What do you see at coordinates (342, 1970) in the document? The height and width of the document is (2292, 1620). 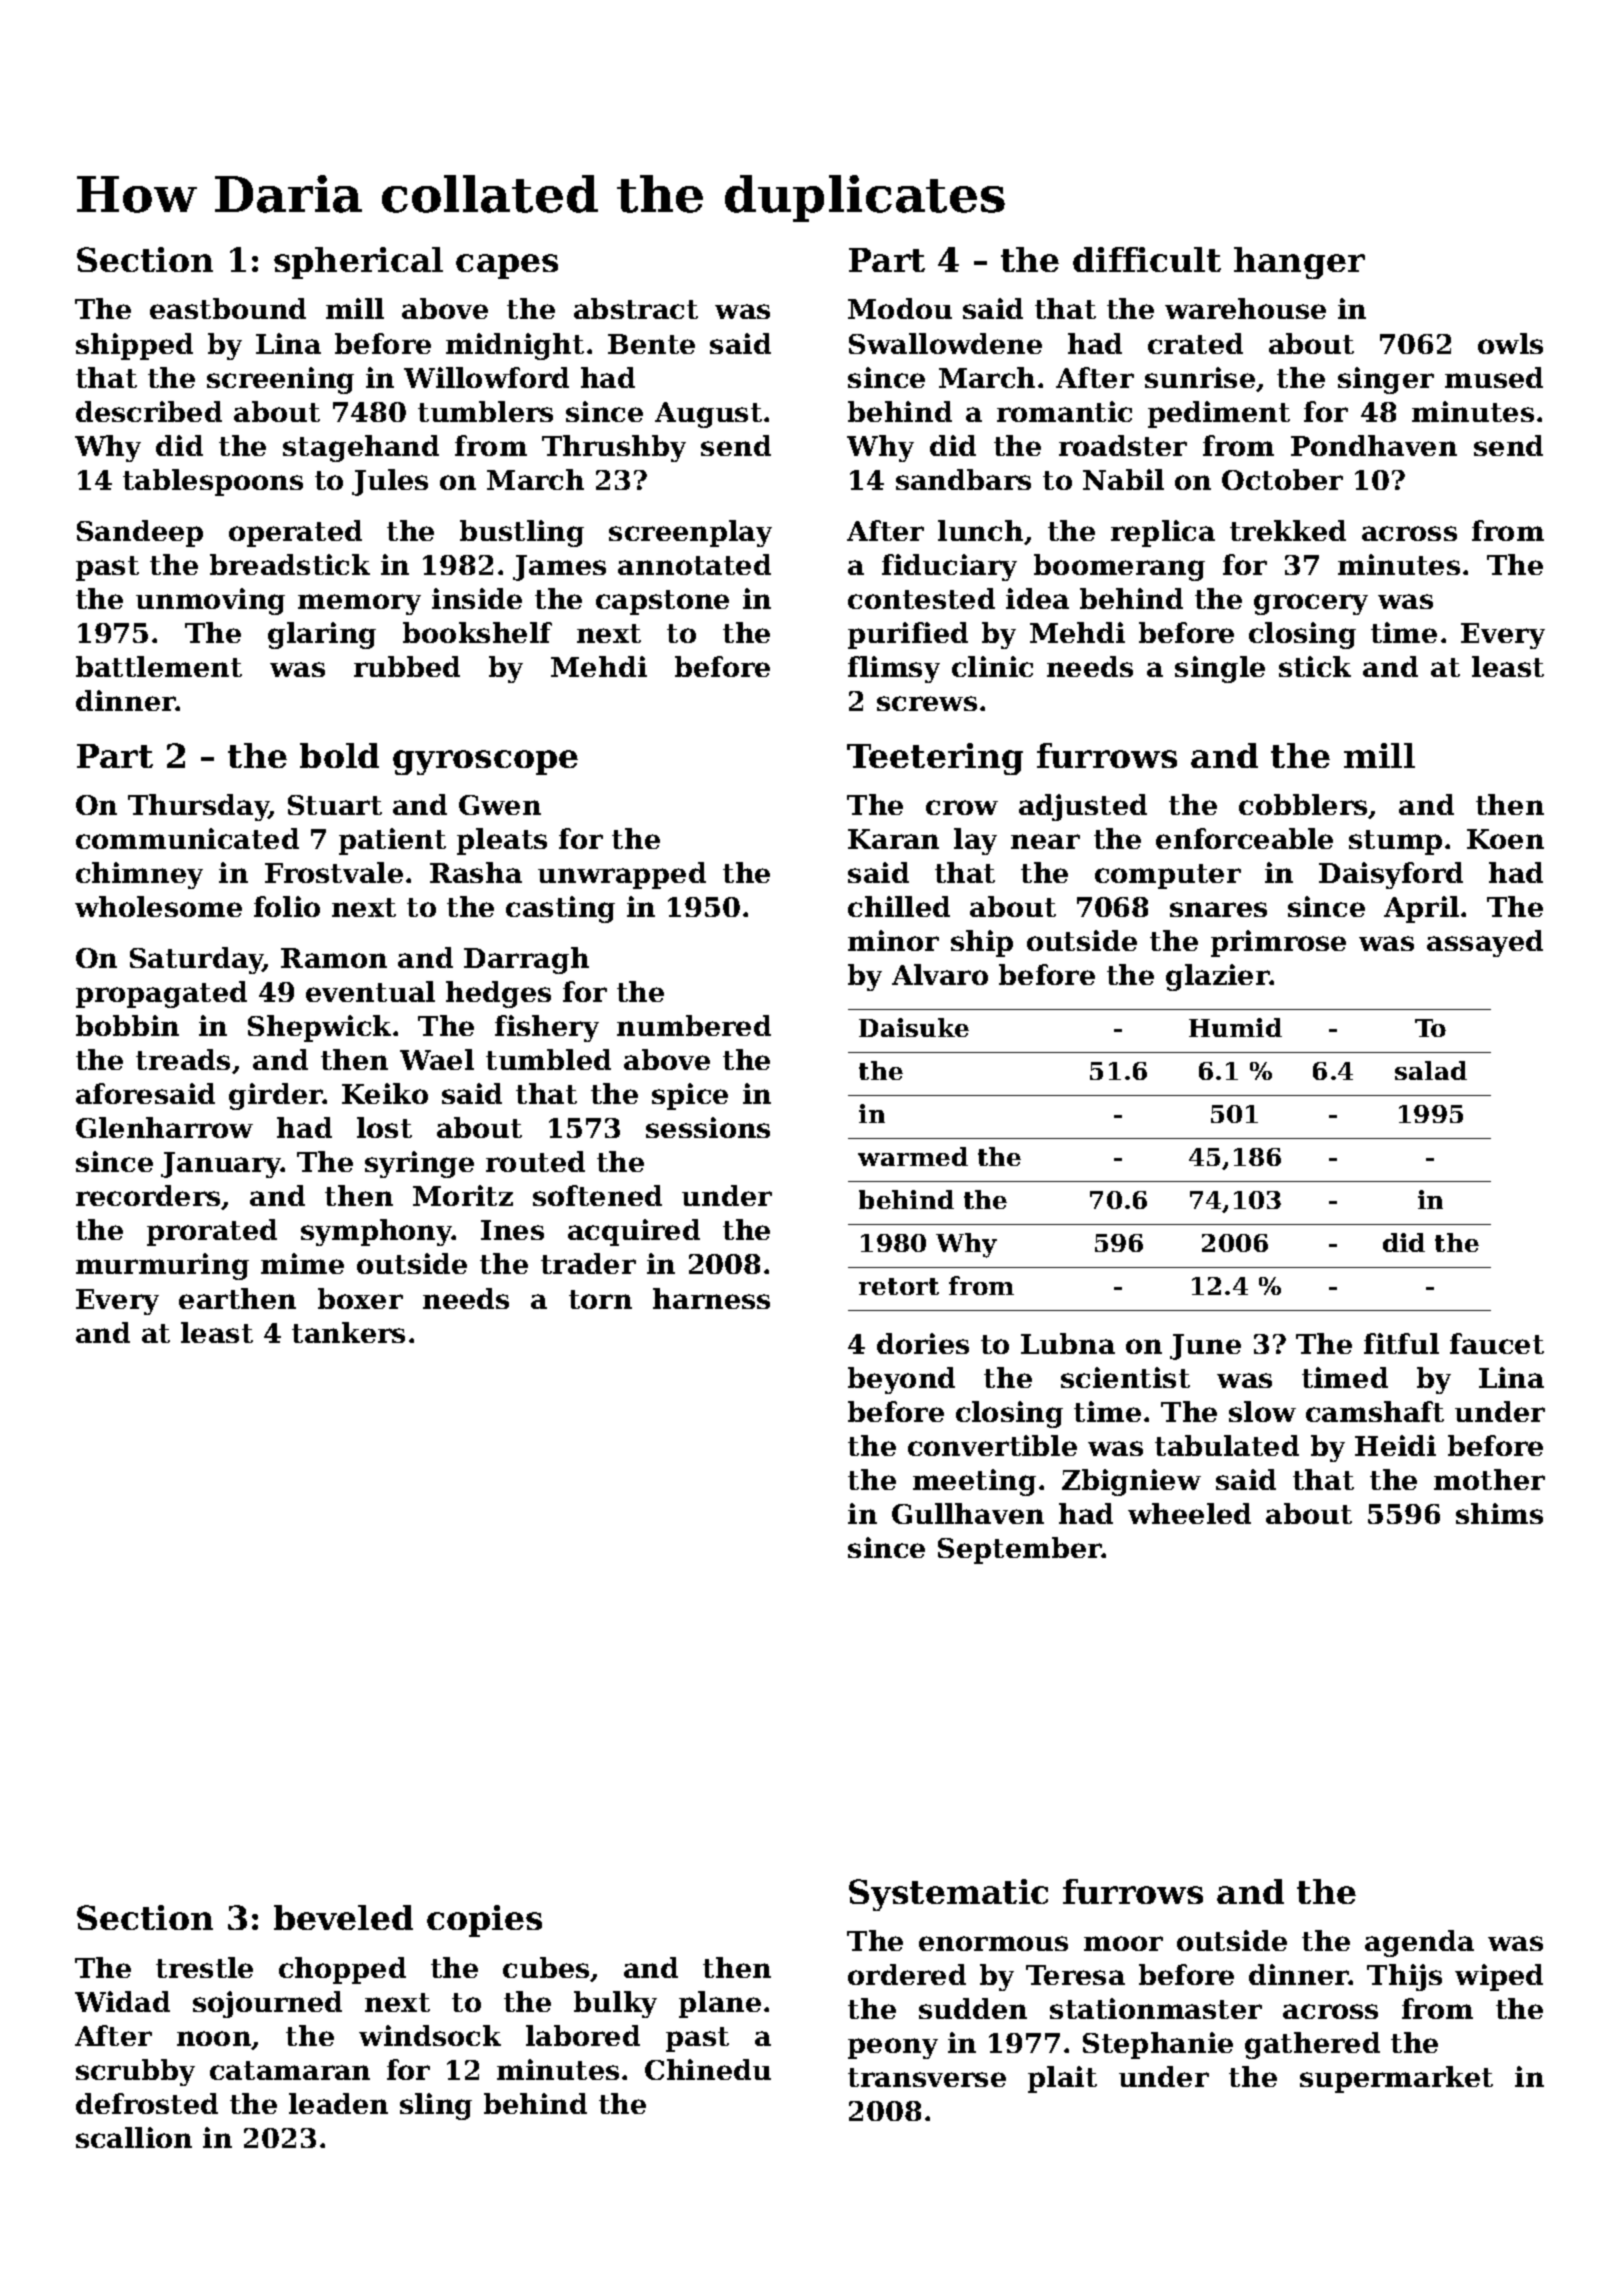 I see `chopped` at bounding box center [342, 1970].
